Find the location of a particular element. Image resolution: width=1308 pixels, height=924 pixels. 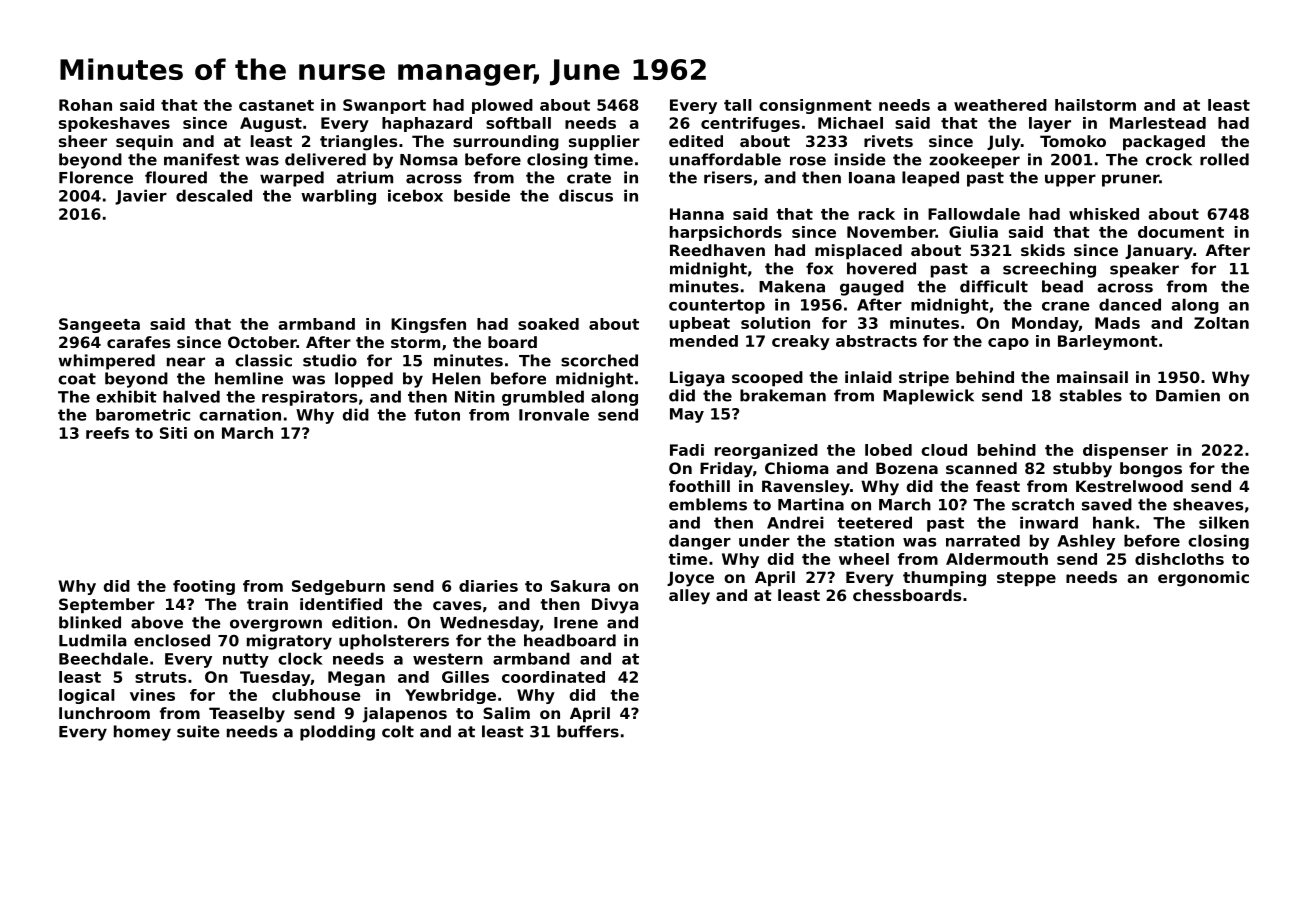

homey is located at coordinates (142, 733).
